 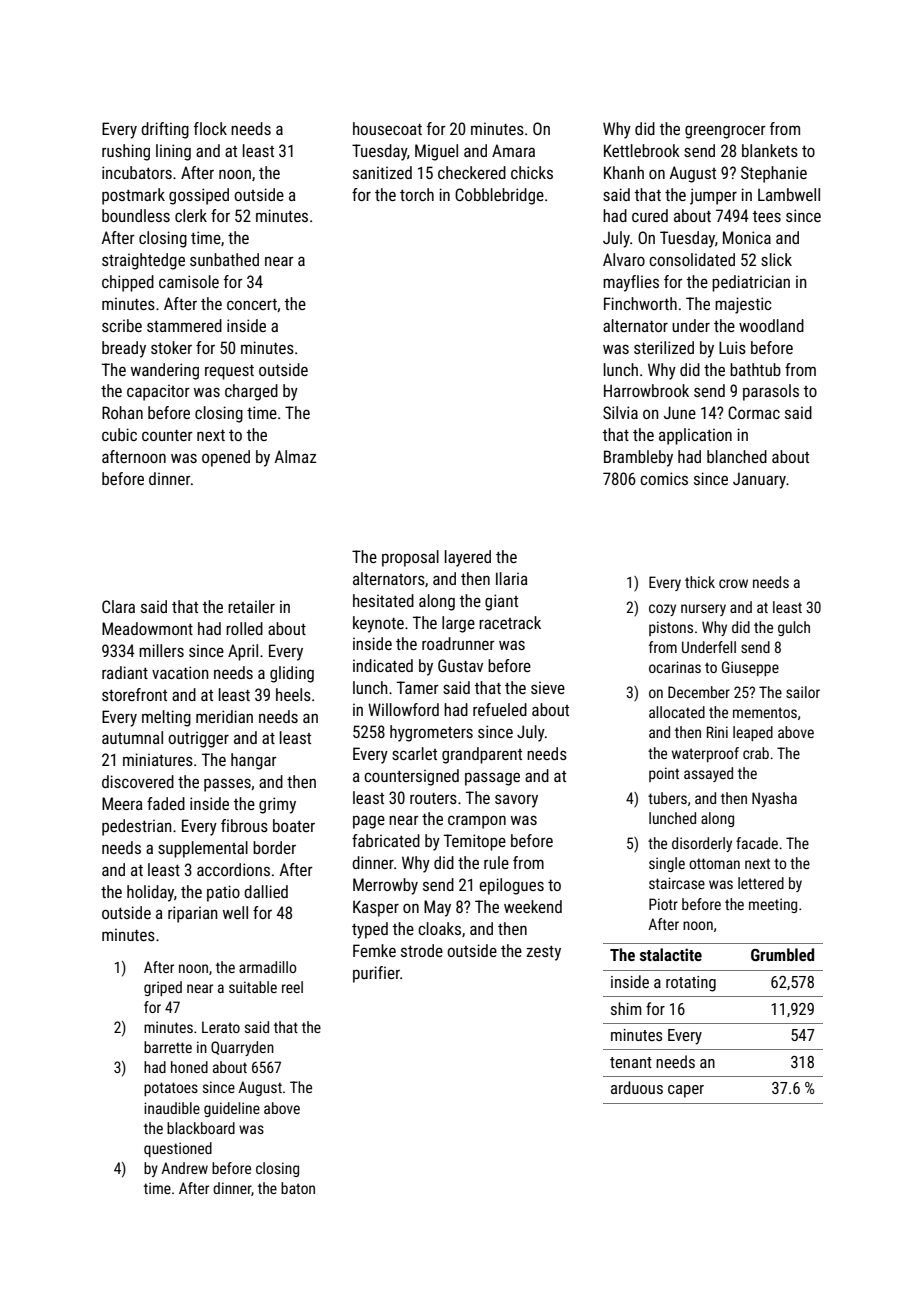 What do you see at coordinates (631, 283) in the screenshot?
I see `mayflies` at bounding box center [631, 283].
